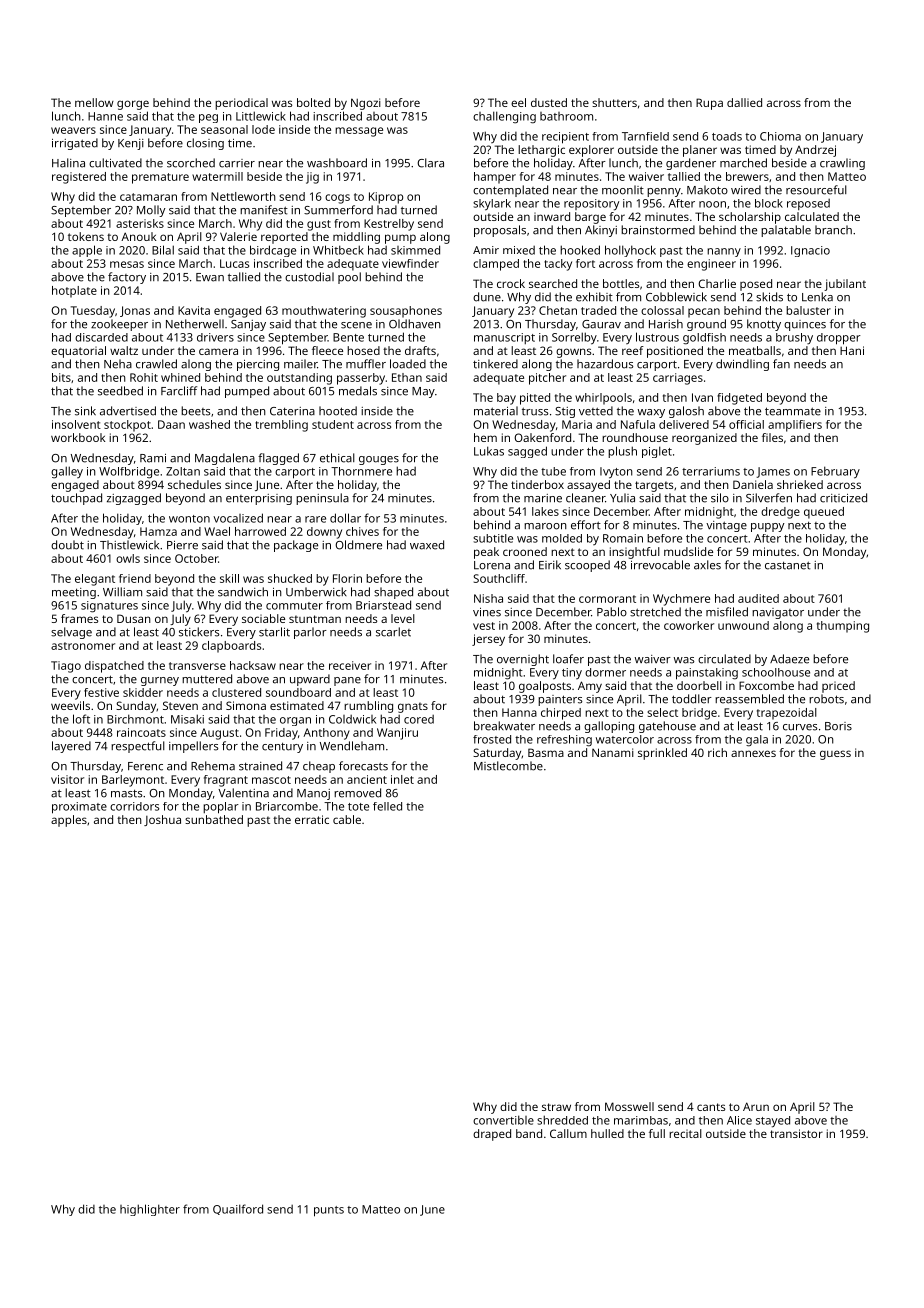 This document has width=924, height=1308. What do you see at coordinates (263, 618) in the document?
I see `sociable` at bounding box center [263, 618].
